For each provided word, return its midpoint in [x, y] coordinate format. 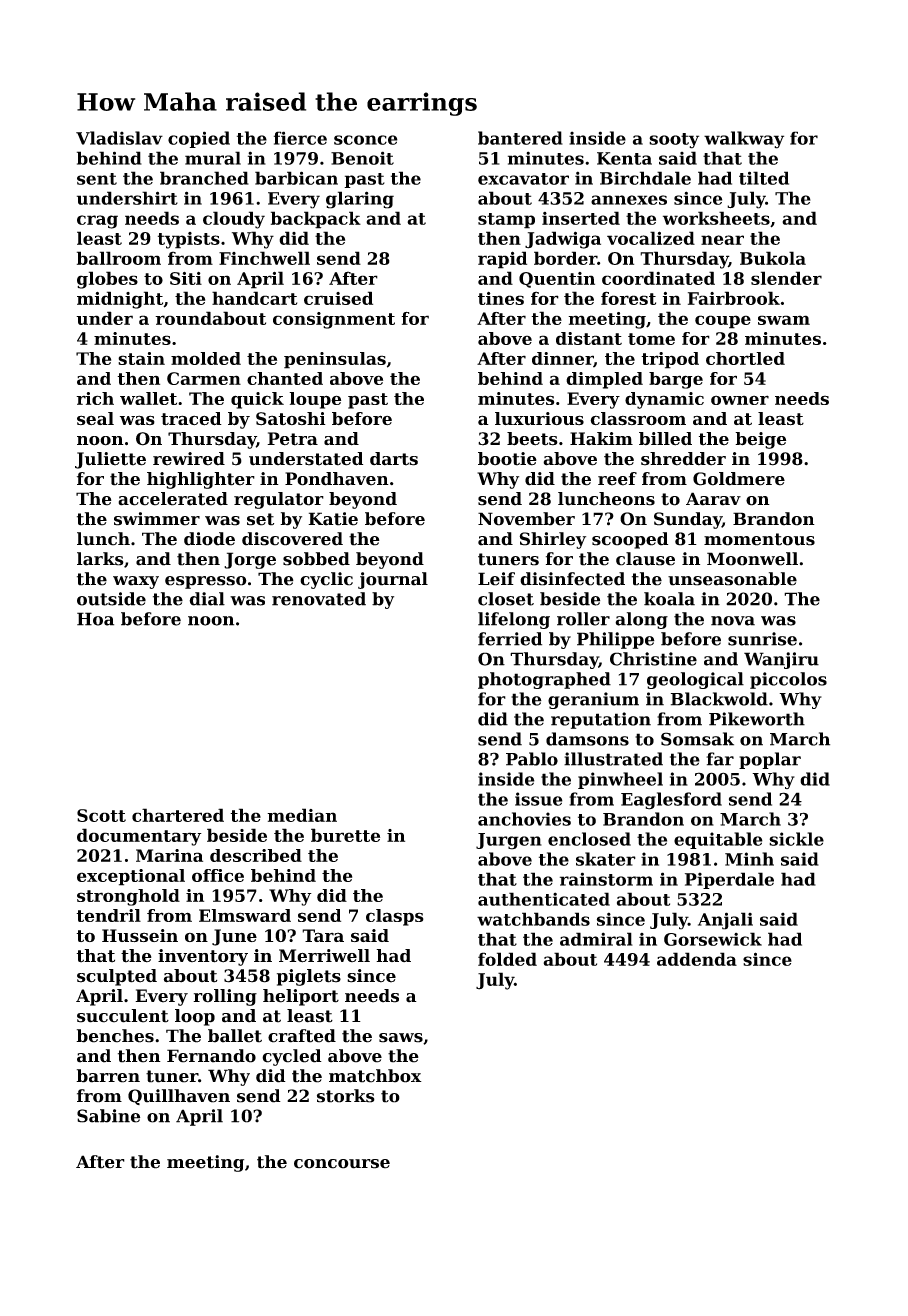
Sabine [108, 1116]
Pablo [532, 759]
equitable [718, 840]
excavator [523, 179]
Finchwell [264, 258]
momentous [759, 539]
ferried [510, 639]
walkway [744, 140]
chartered [178, 815]
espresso [206, 582]
